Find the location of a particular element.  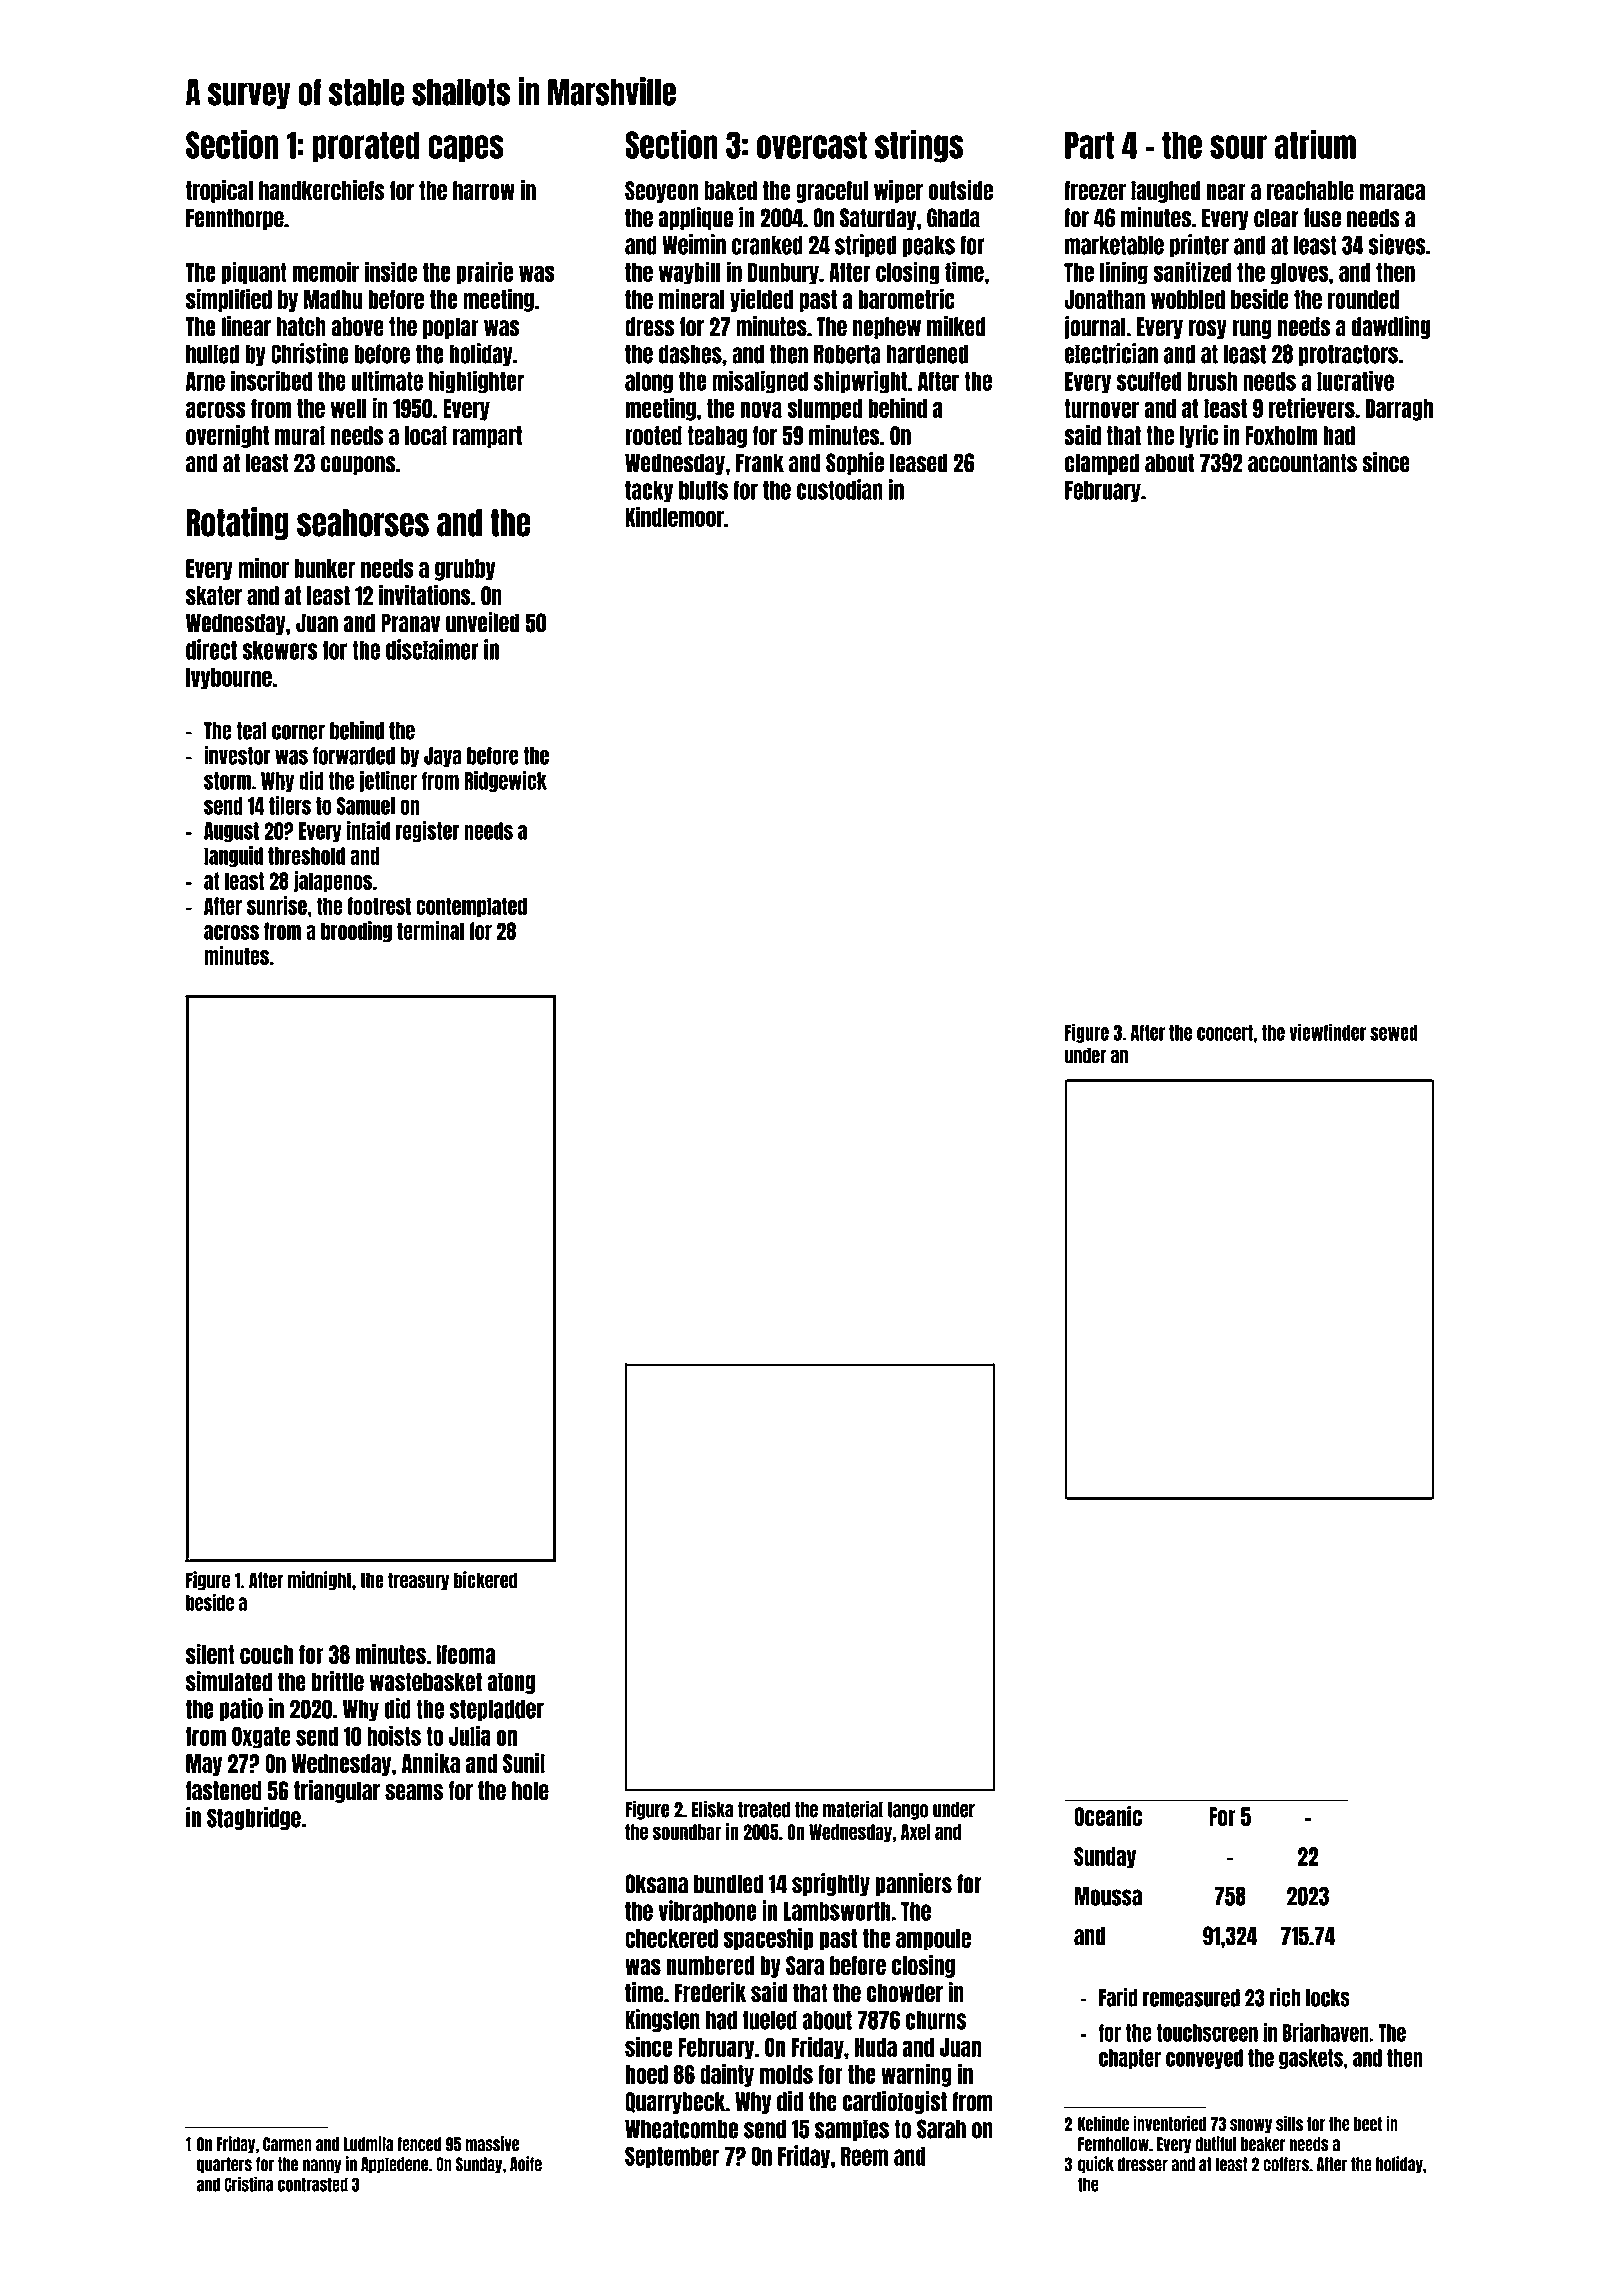

concert is located at coordinates (1225, 1033).
